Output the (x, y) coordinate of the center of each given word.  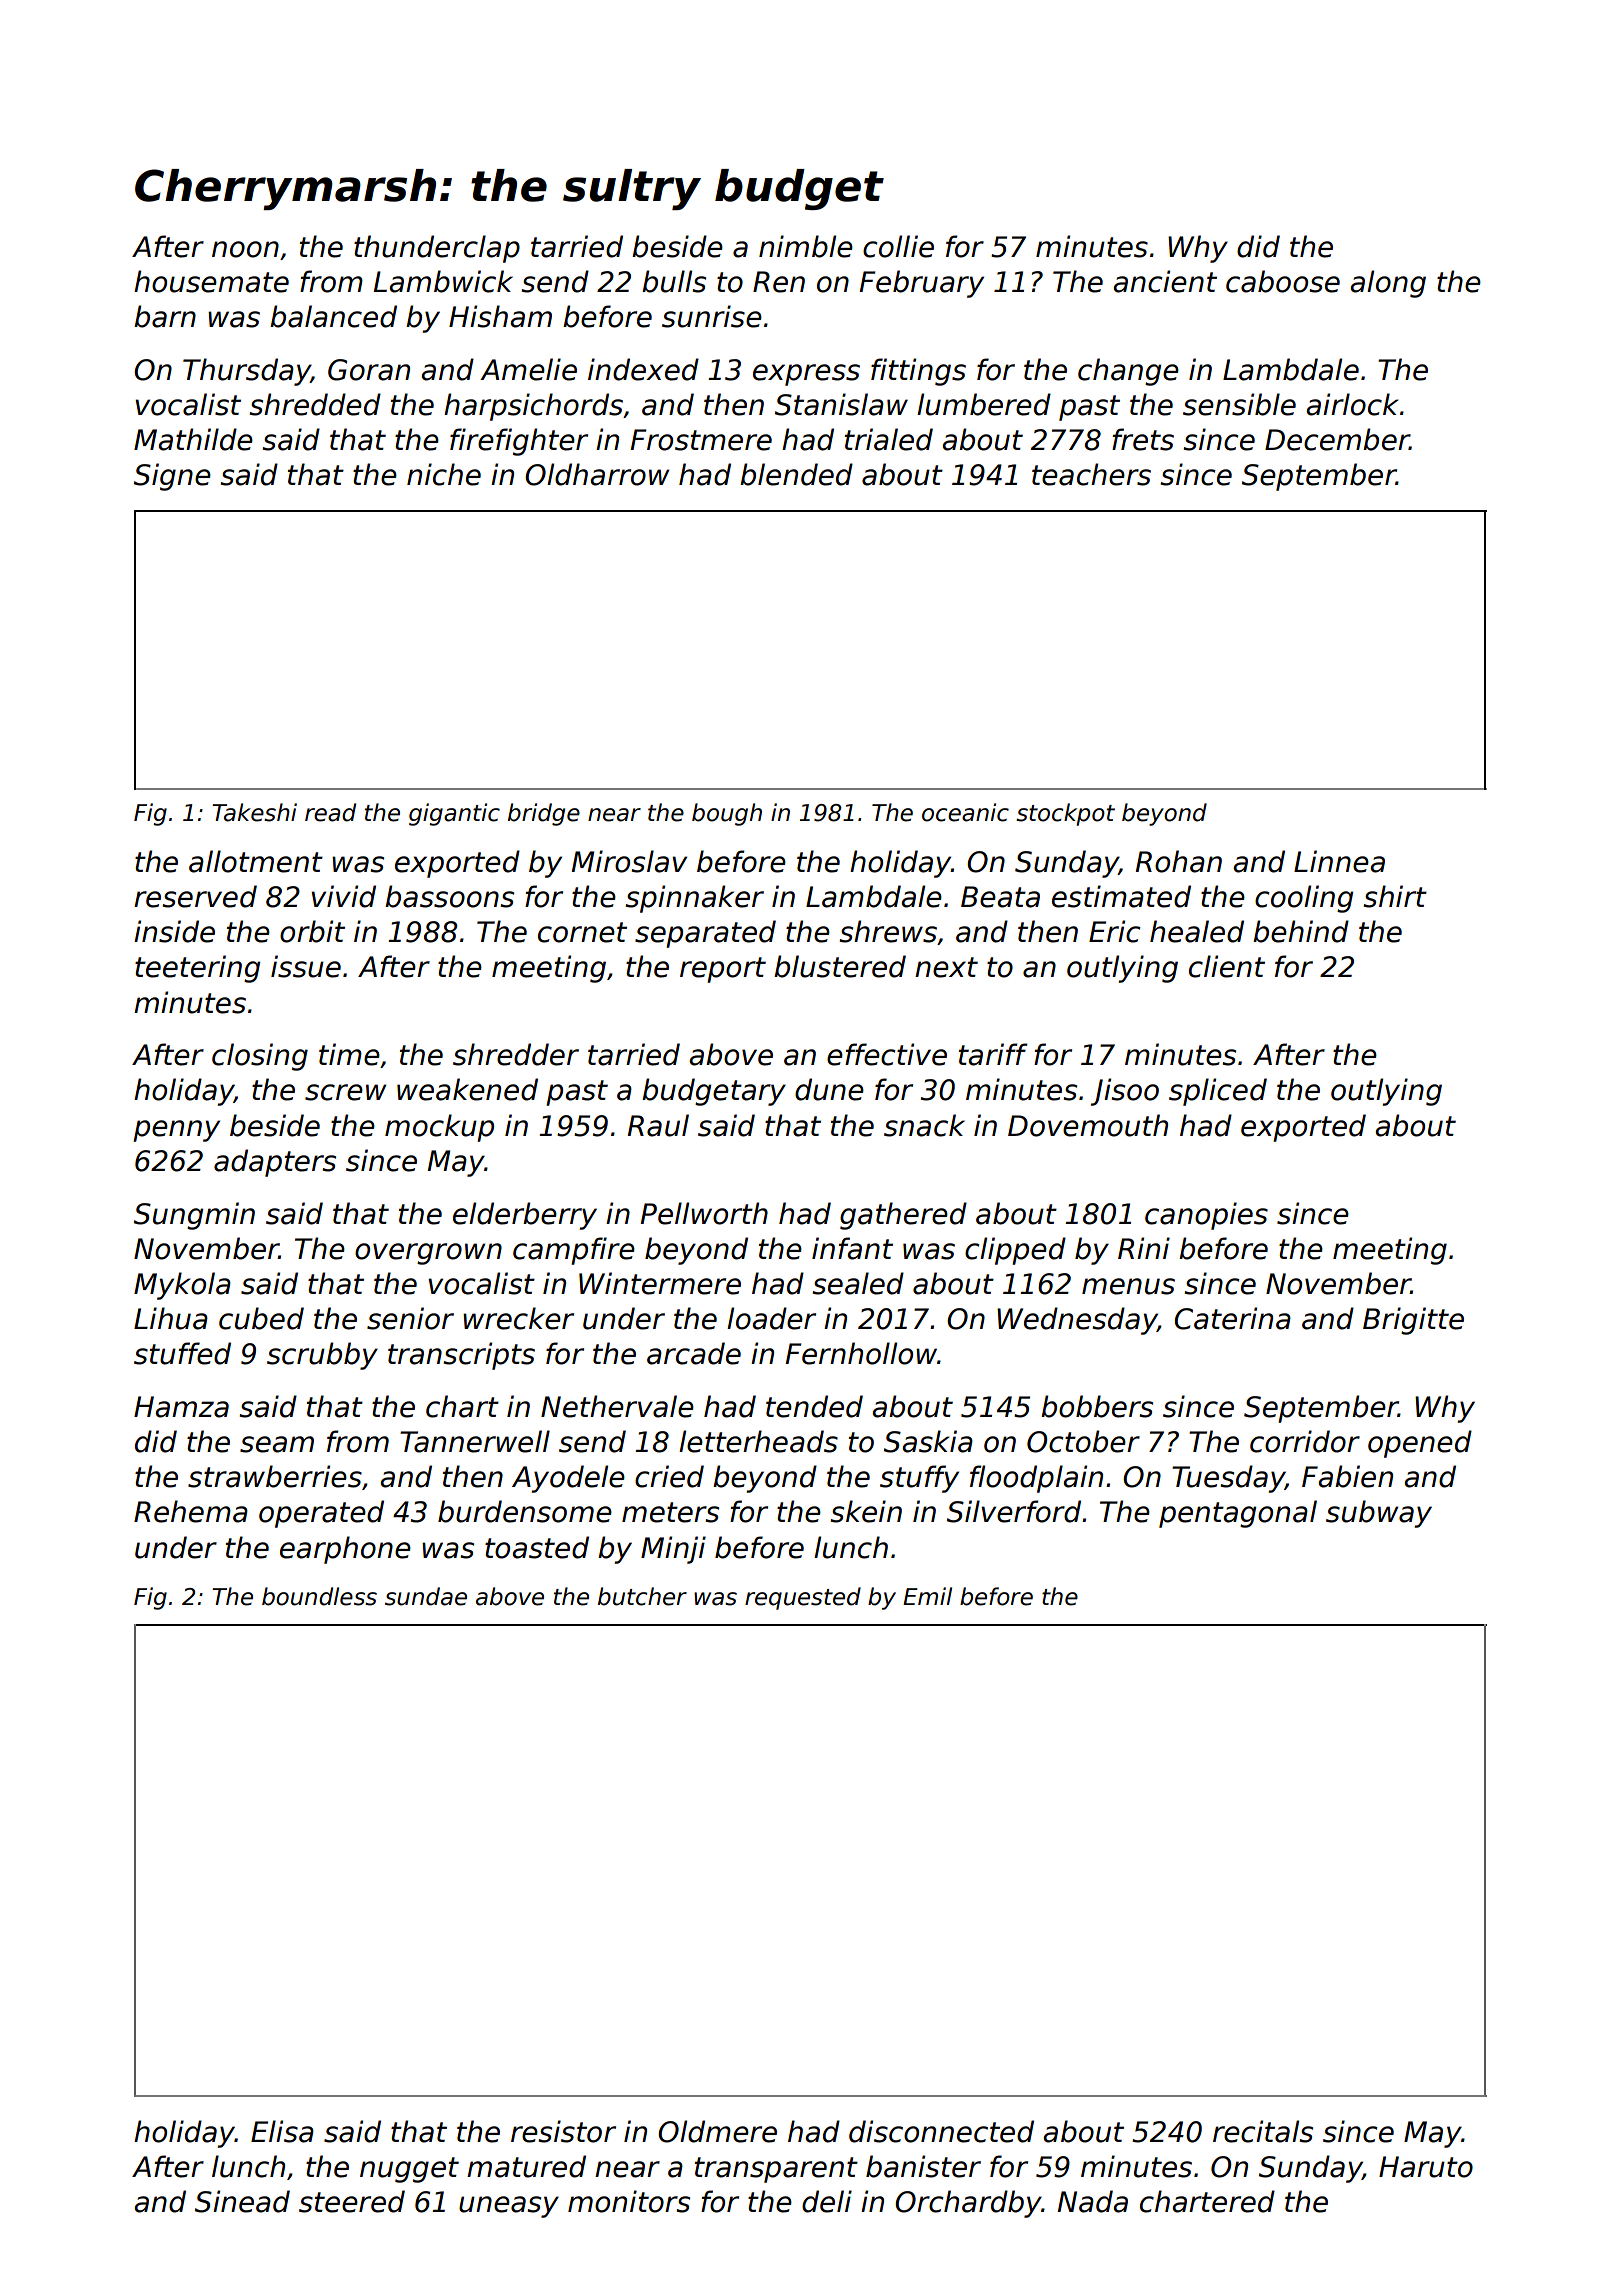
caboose (1283, 281)
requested (803, 1598)
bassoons (449, 896)
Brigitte (1413, 1321)
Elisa (282, 2131)
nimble (806, 246)
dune (829, 1089)
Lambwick (443, 281)
